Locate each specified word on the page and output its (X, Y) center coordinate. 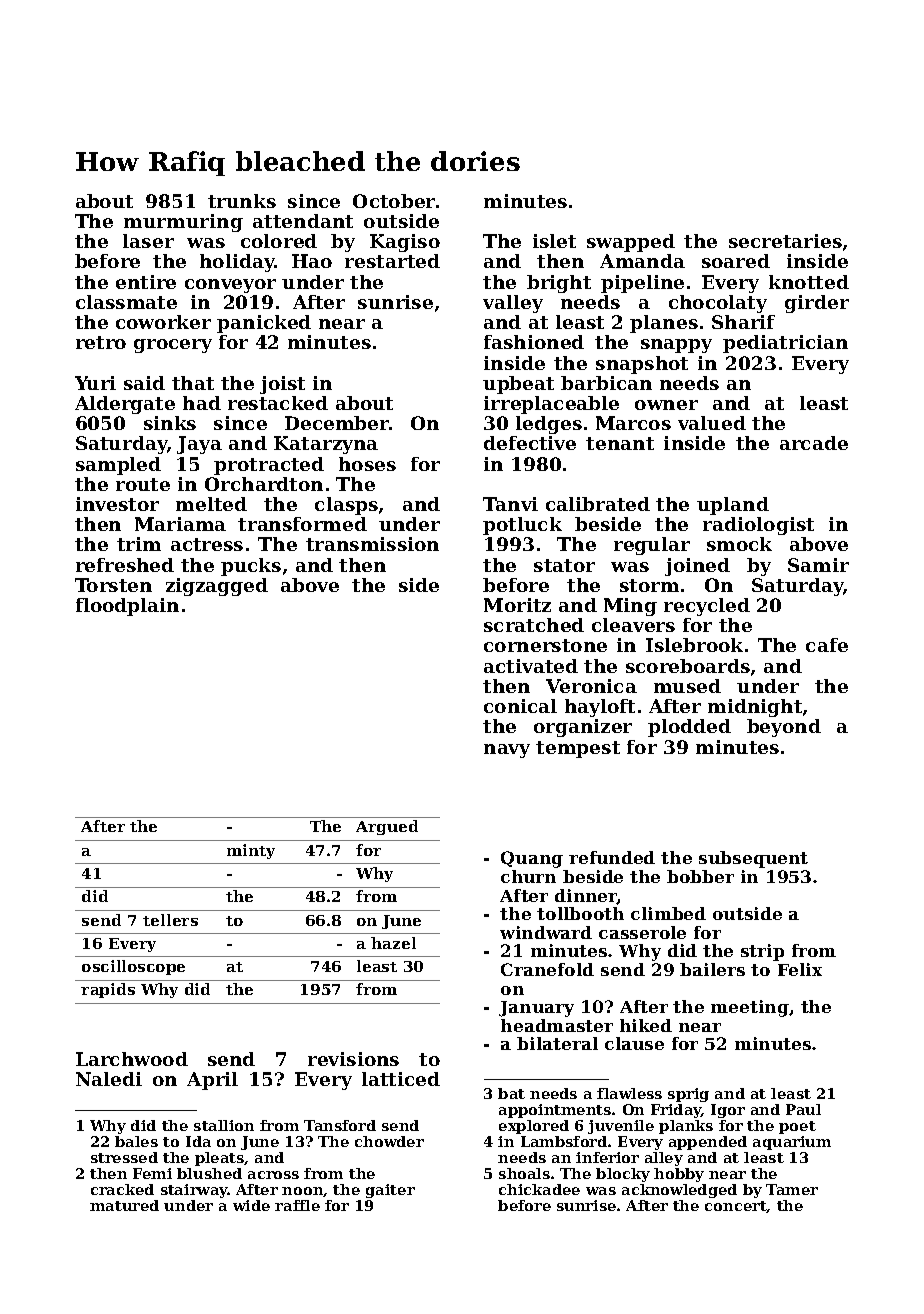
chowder (389, 1141)
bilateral (557, 1043)
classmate (126, 302)
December (337, 423)
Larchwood (132, 1059)
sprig (688, 1095)
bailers (712, 969)
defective (530, 443)
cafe (827, 645)
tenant (620, 443)
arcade (814, 443)
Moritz (517, 605)
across (273, 1175)
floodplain (127, 607)
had (202, 403)
